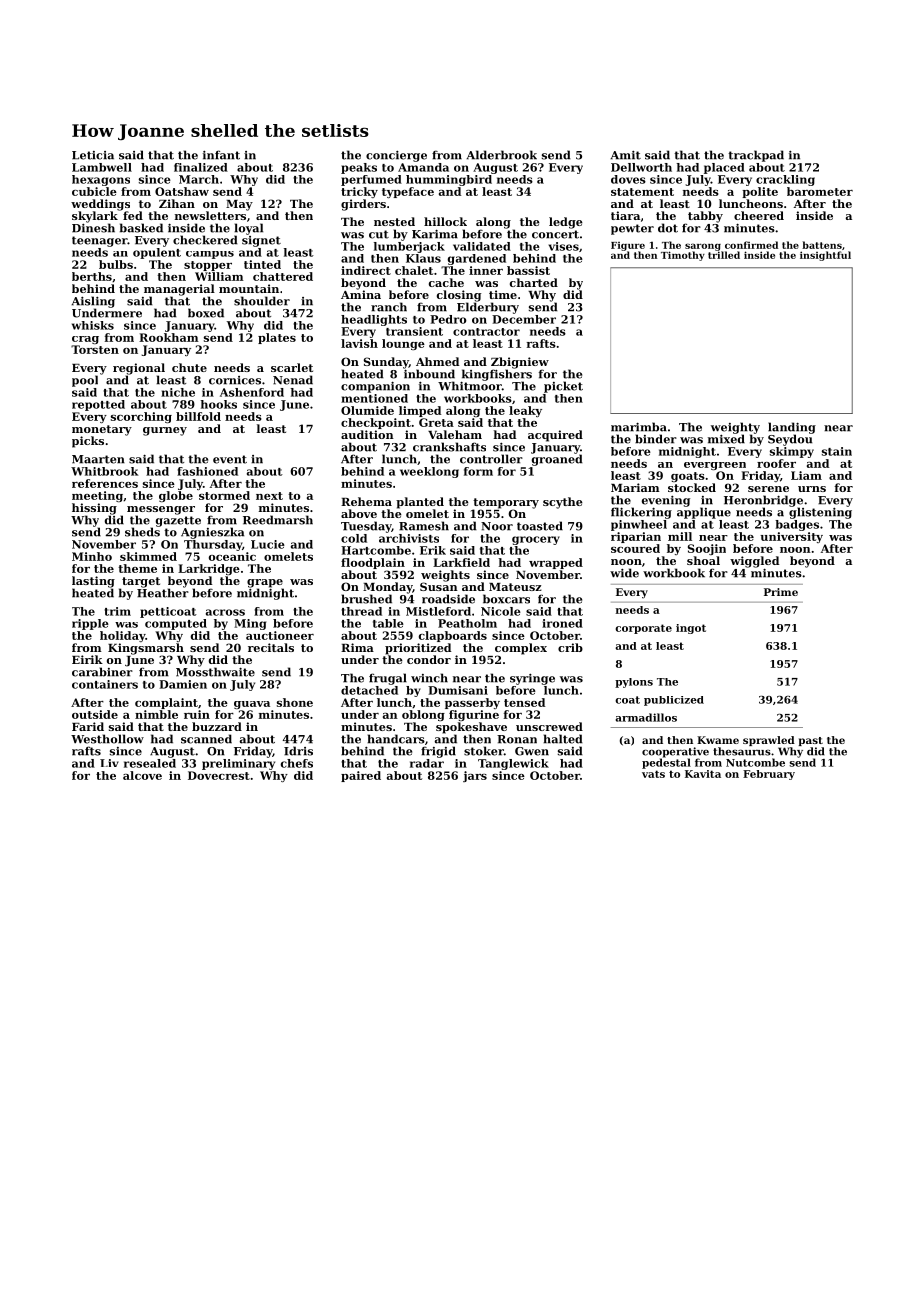 This page has width=924, height=1308. What do you see at coordinates (455, 434) in the page?
I see `Valeham` at bounding box center [455, 434].
